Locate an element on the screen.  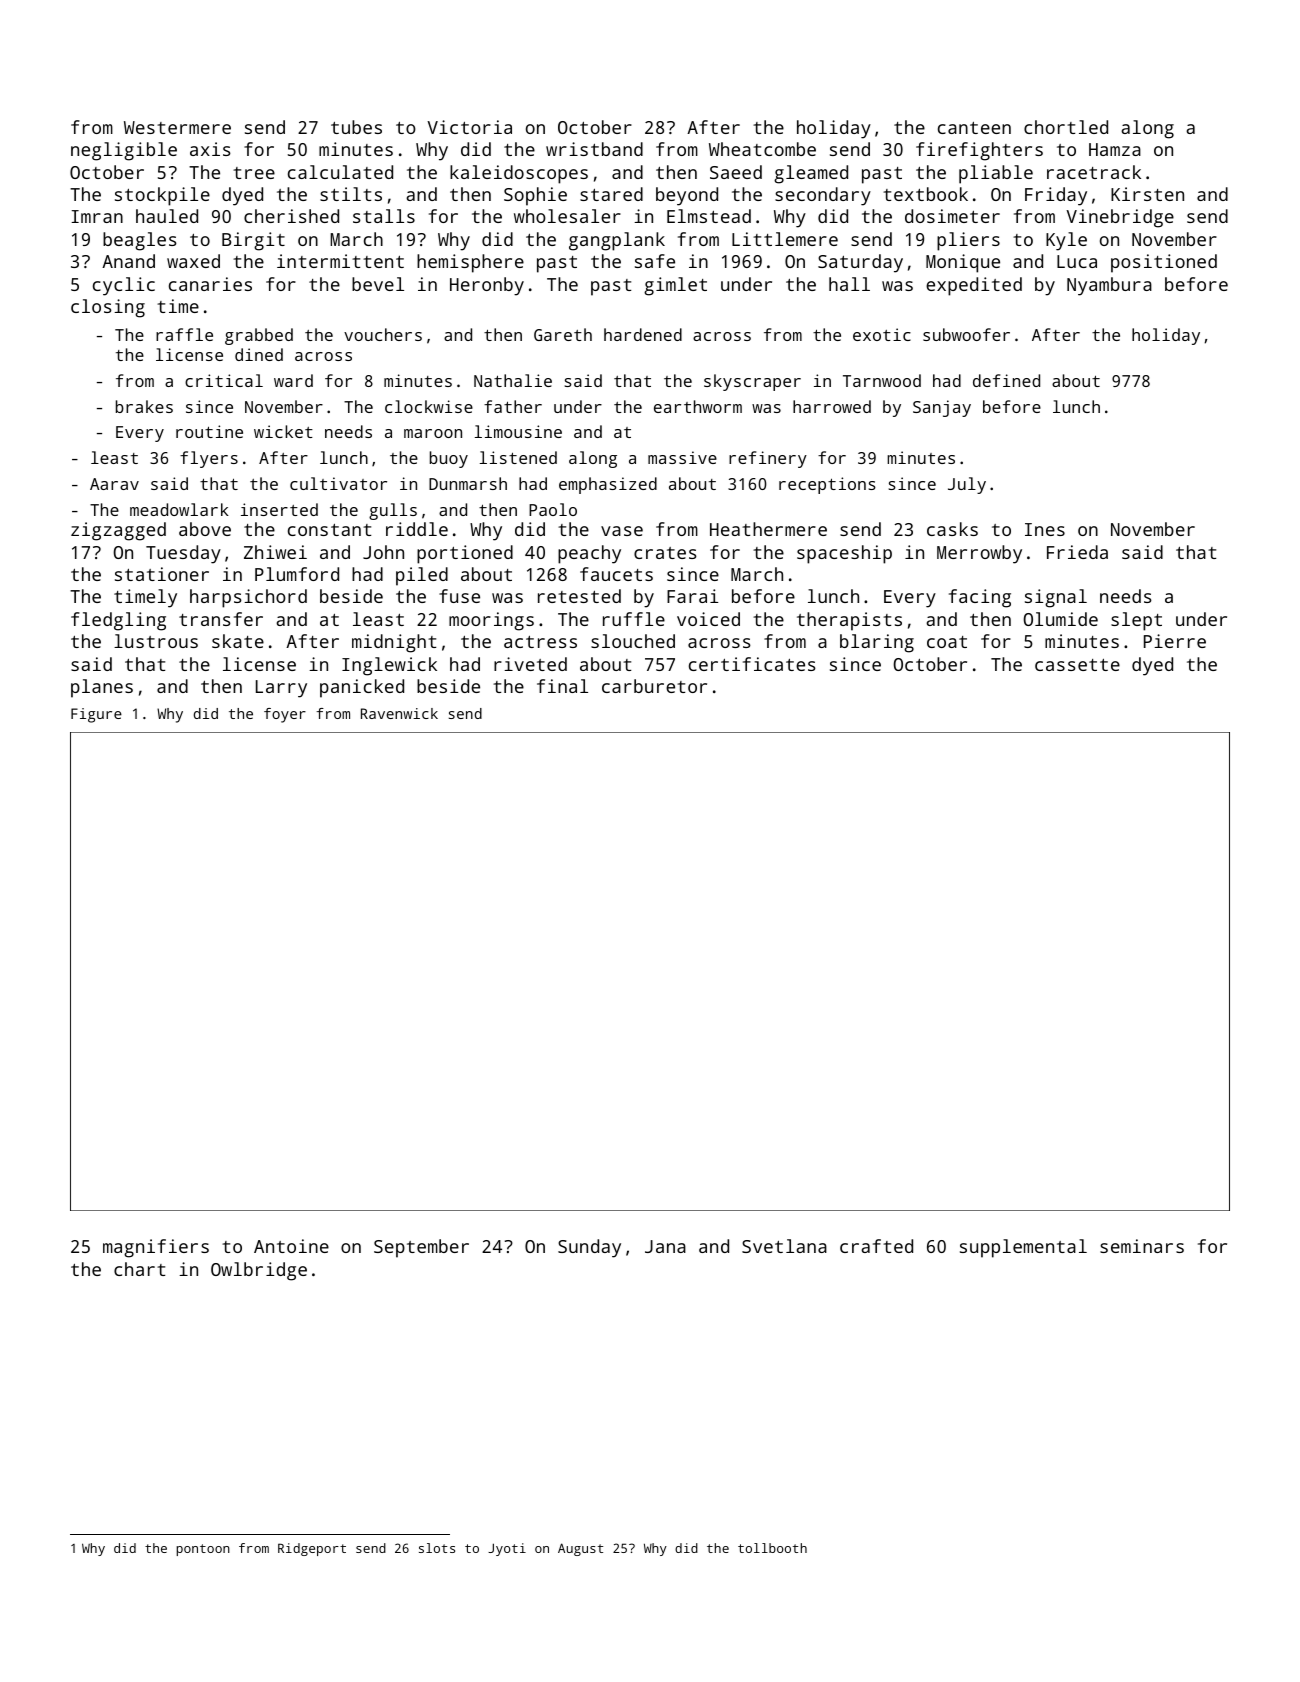
tollbooth is located at coordinates (772, 1548).
